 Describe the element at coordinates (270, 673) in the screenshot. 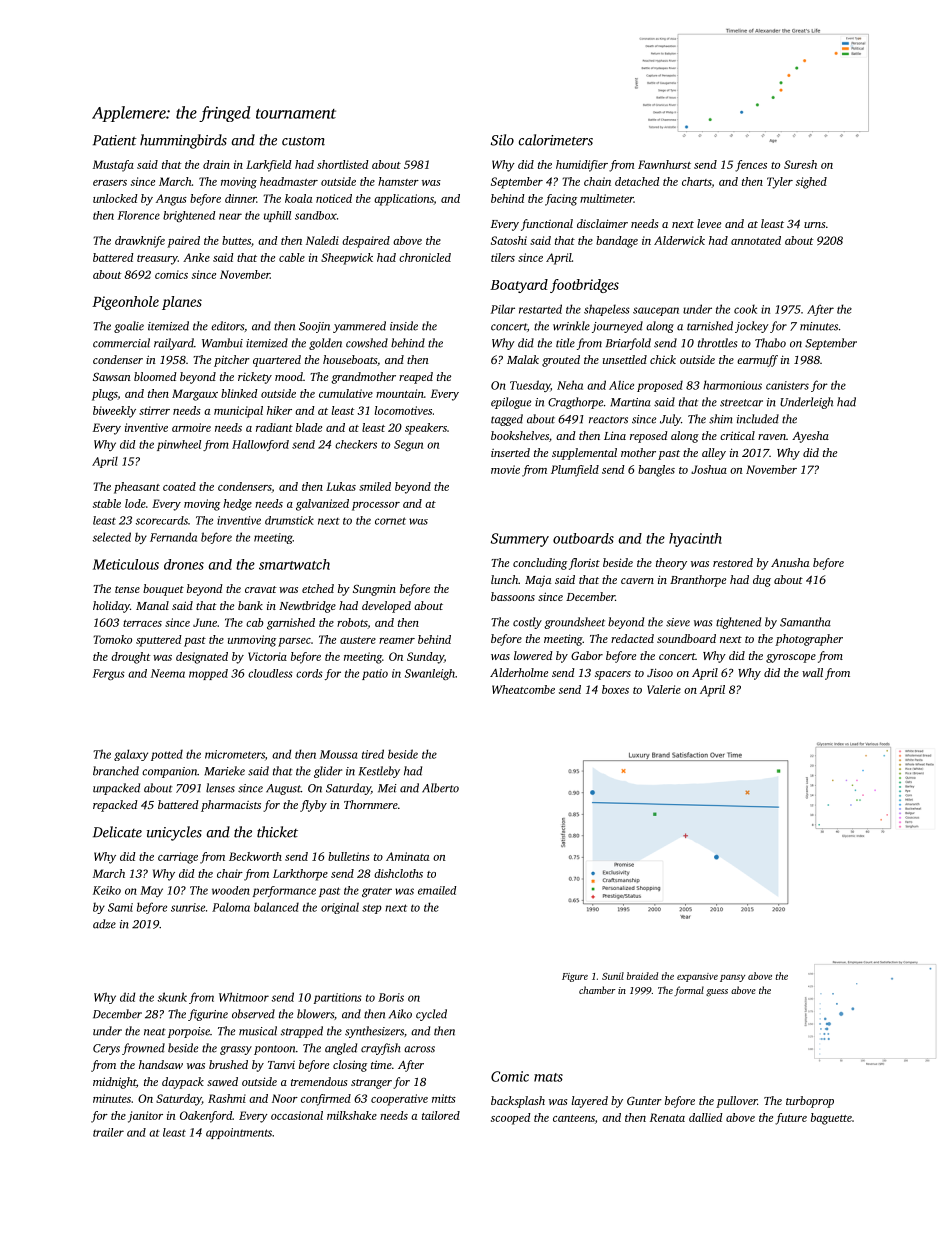

I see `cloudless` at that location.
